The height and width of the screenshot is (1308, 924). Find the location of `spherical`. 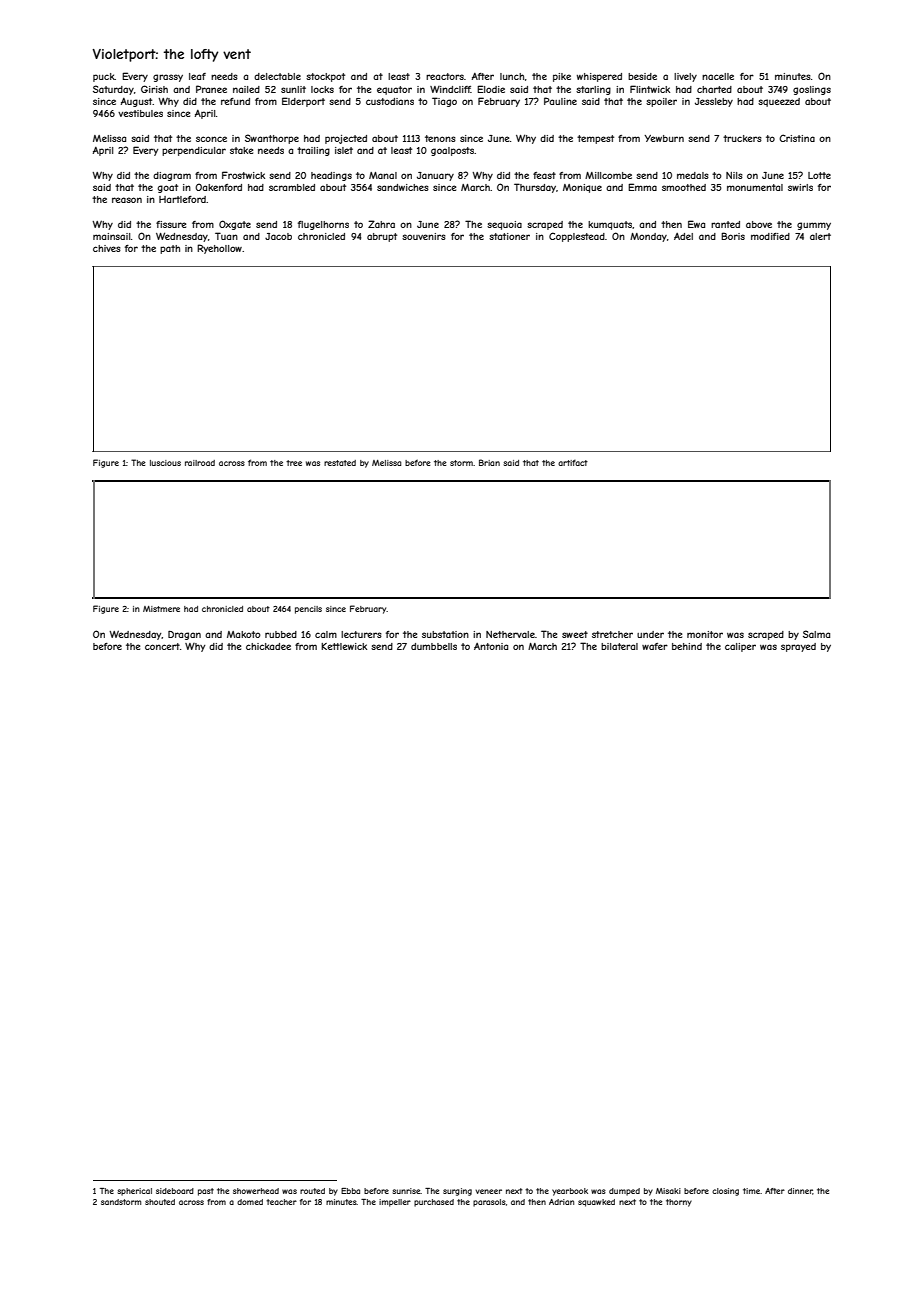

spherical is located at coordinates (134, 1192).
